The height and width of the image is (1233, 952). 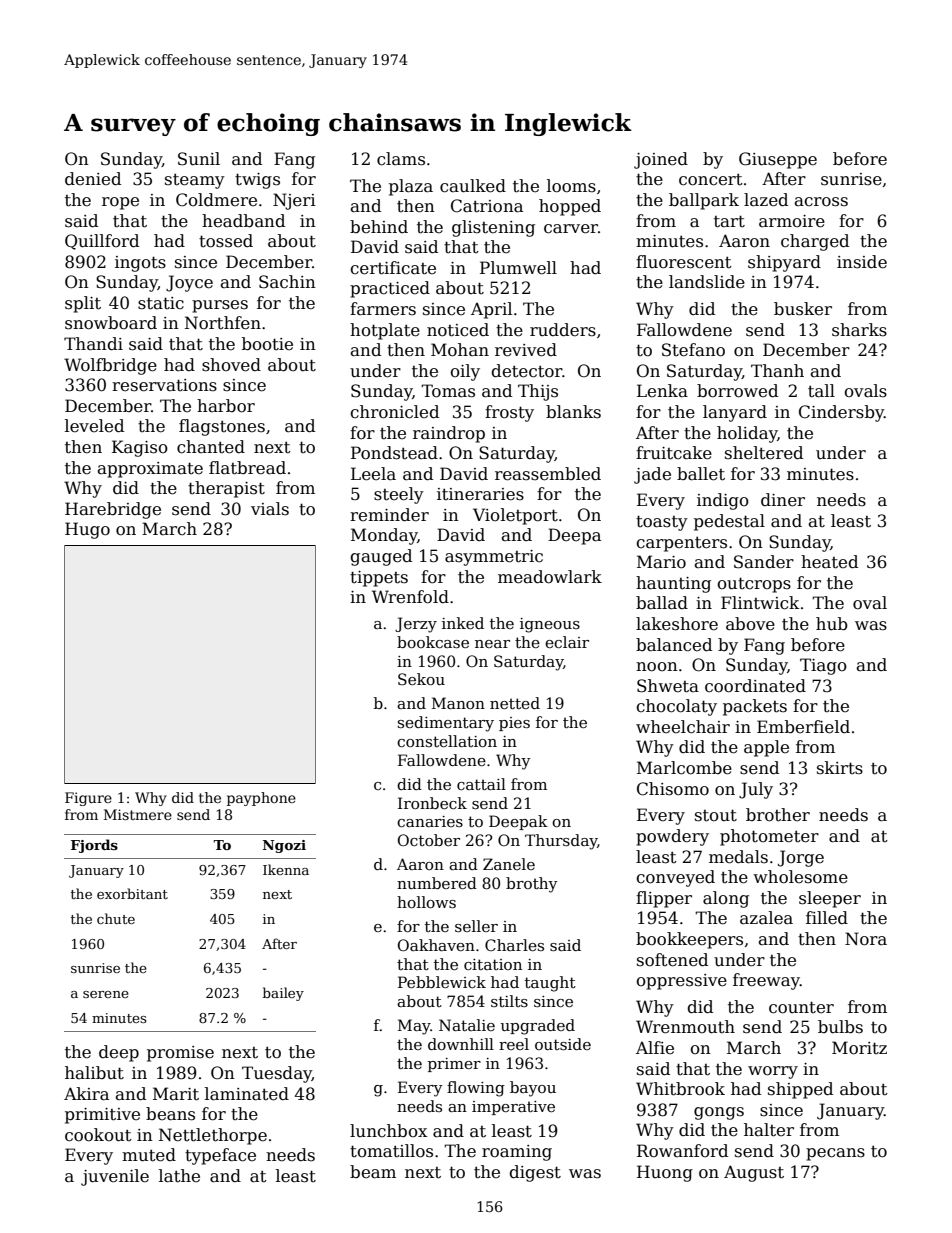 I want to click on sleeper, so click(x=830, y=899).
